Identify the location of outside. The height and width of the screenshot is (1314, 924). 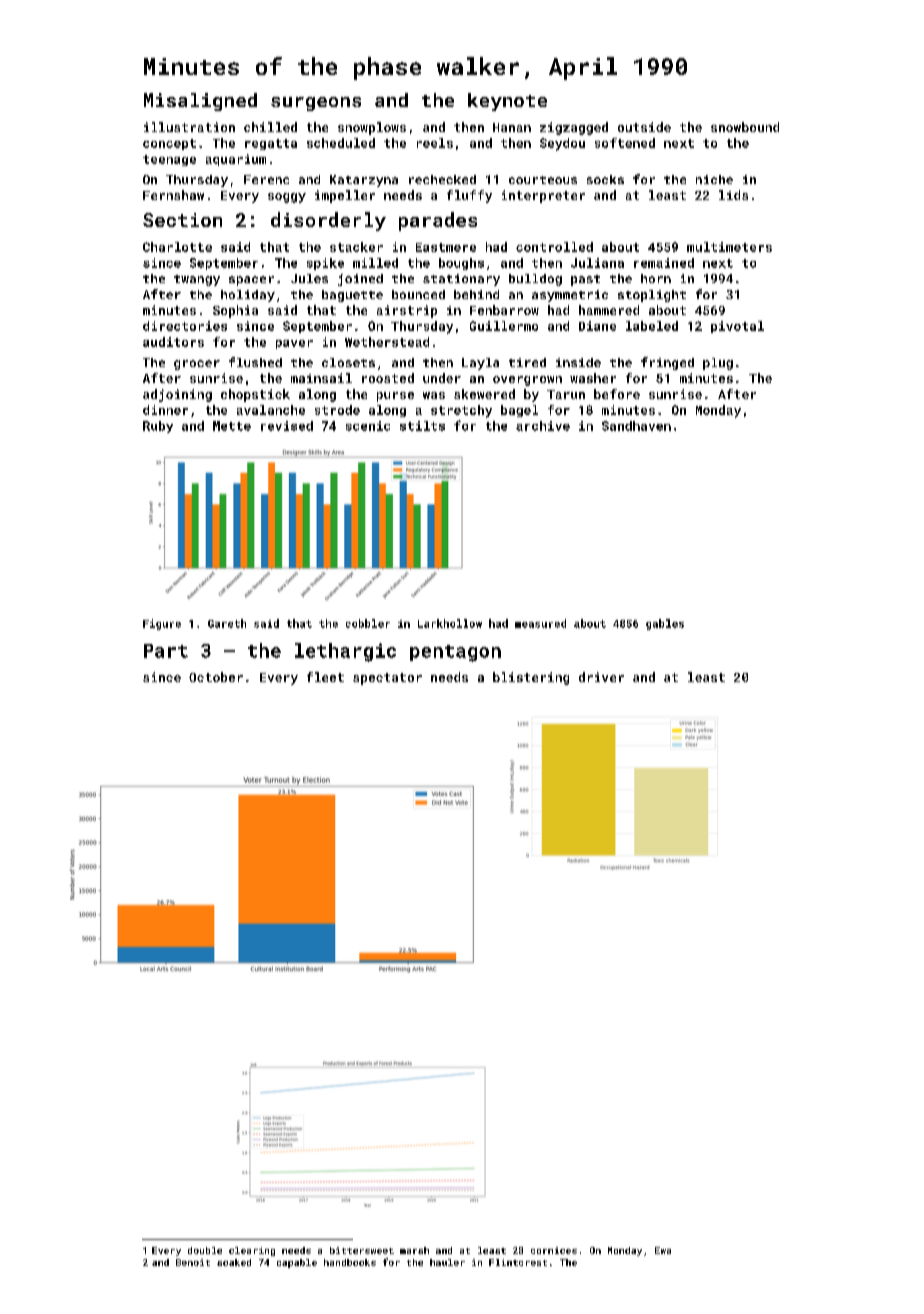
(644, 127).
